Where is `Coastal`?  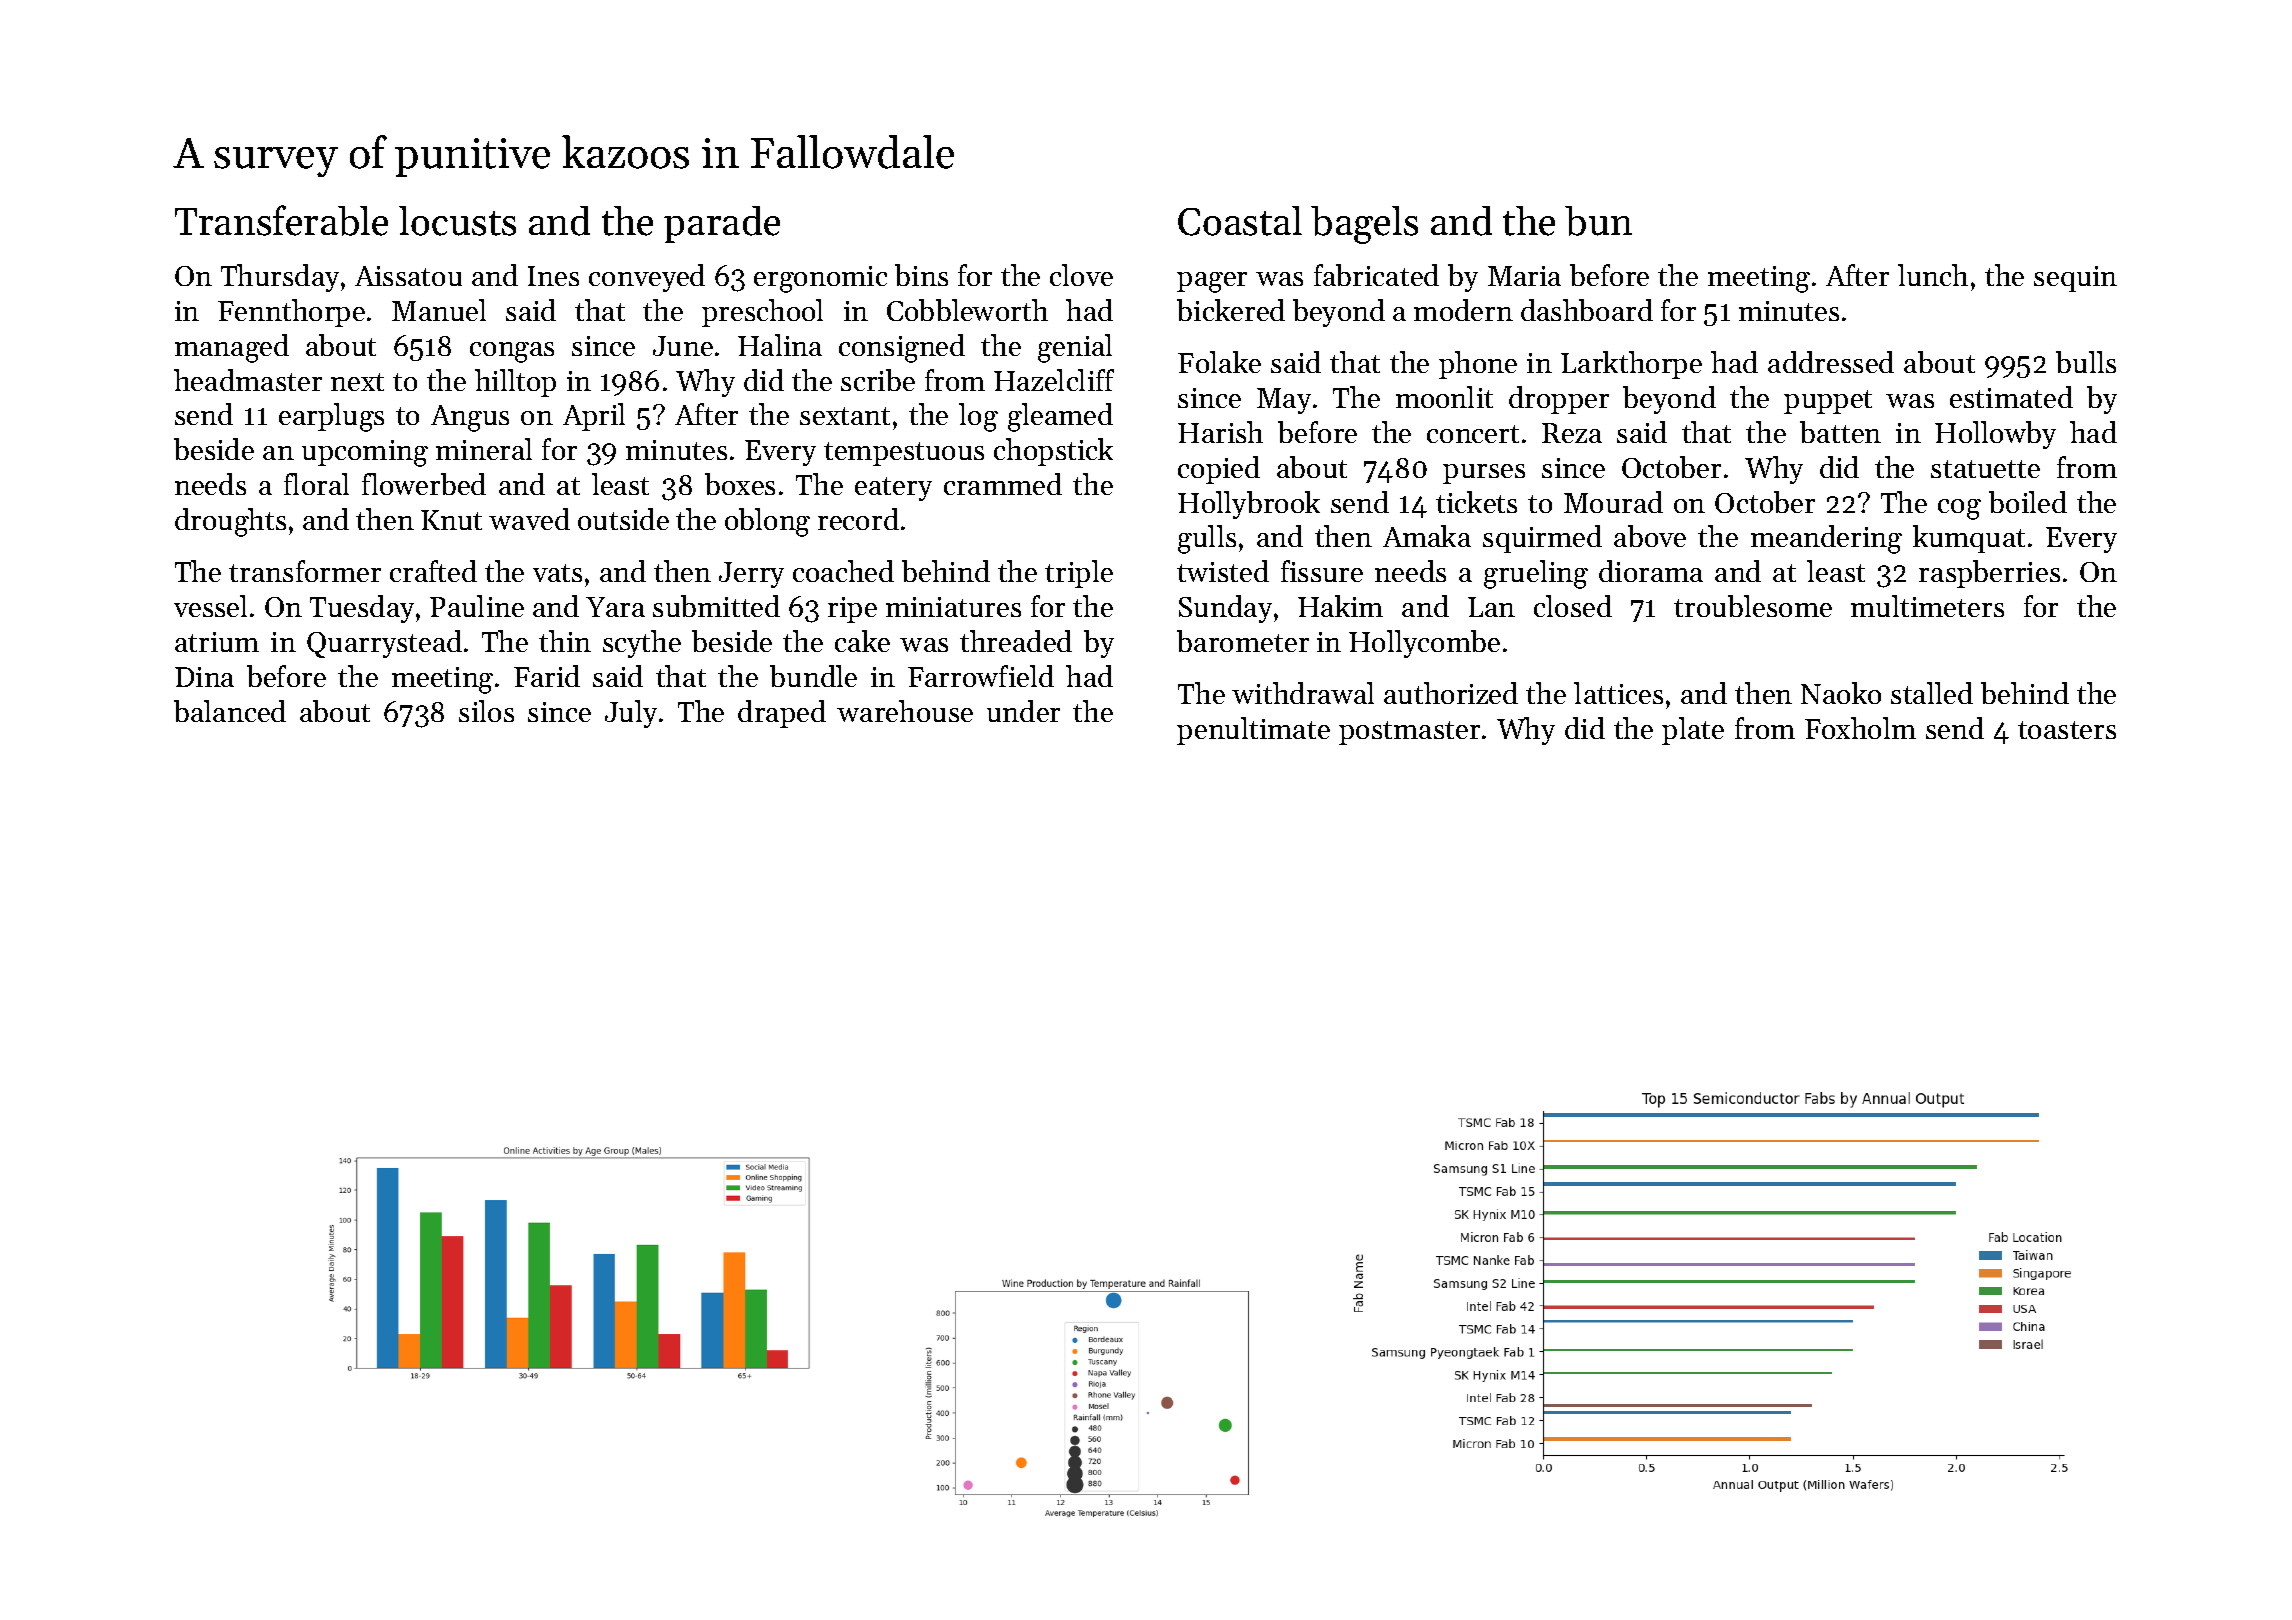 Coastal is located at coordinates (1240, 221).
